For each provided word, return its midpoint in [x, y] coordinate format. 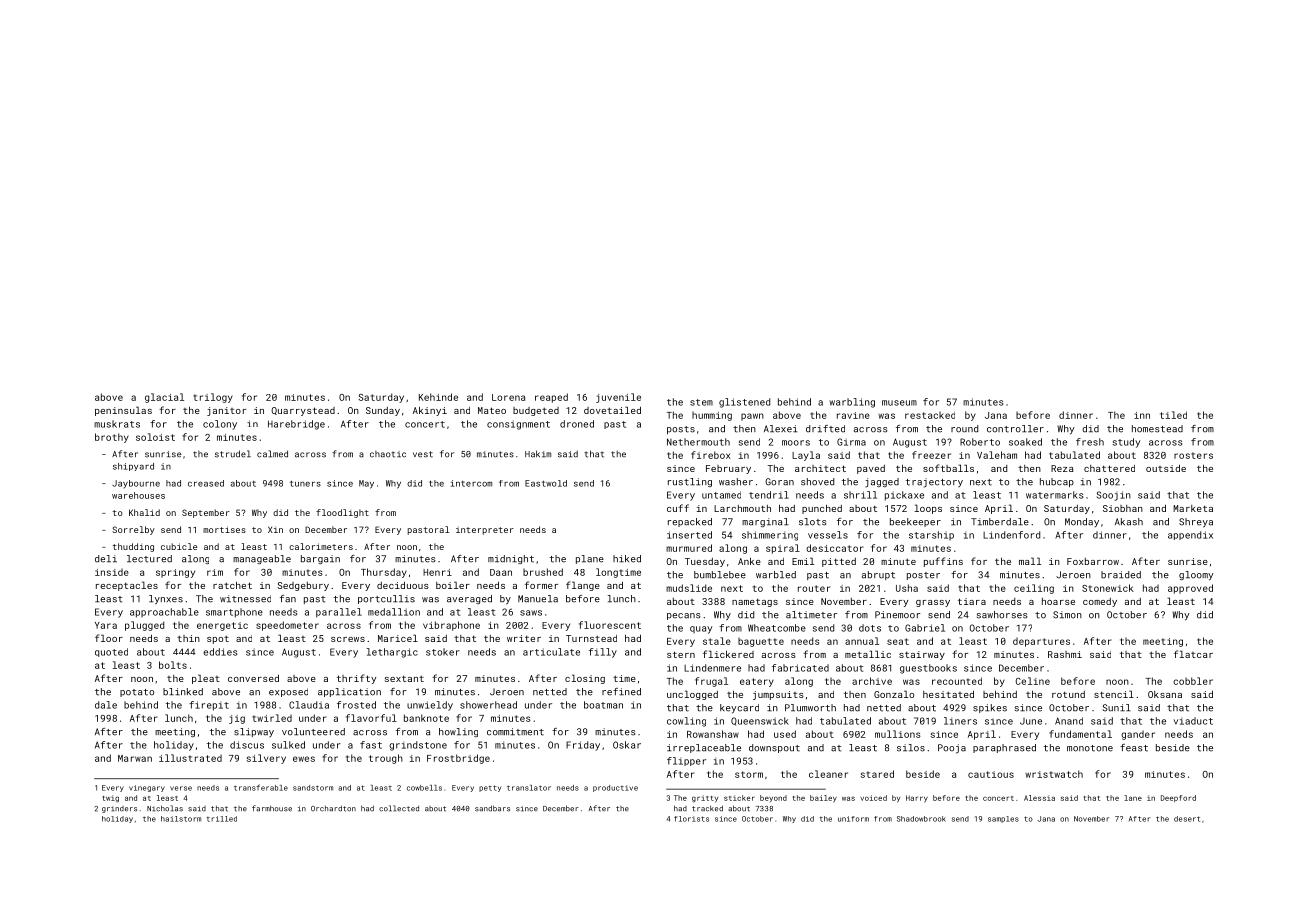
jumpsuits [778, 695]
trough [386, 759]
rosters [1193, 455]
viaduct [1193, 721]
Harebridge [296, 425]
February [728, 469]
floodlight [342, 513]
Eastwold [546, 483]
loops [928, 509]
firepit [209, 706]
